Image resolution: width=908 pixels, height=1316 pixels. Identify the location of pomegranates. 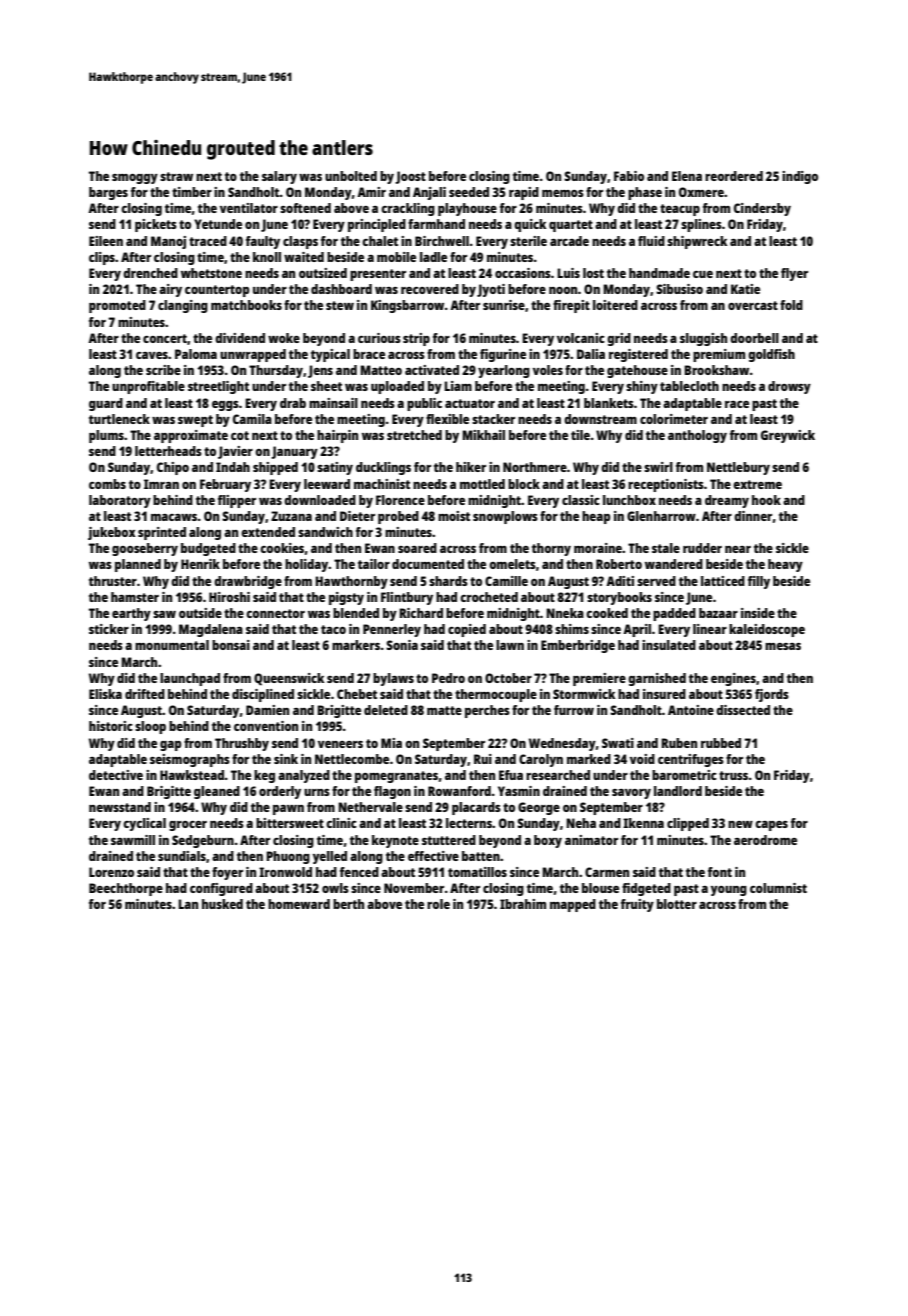
(396, 777).
